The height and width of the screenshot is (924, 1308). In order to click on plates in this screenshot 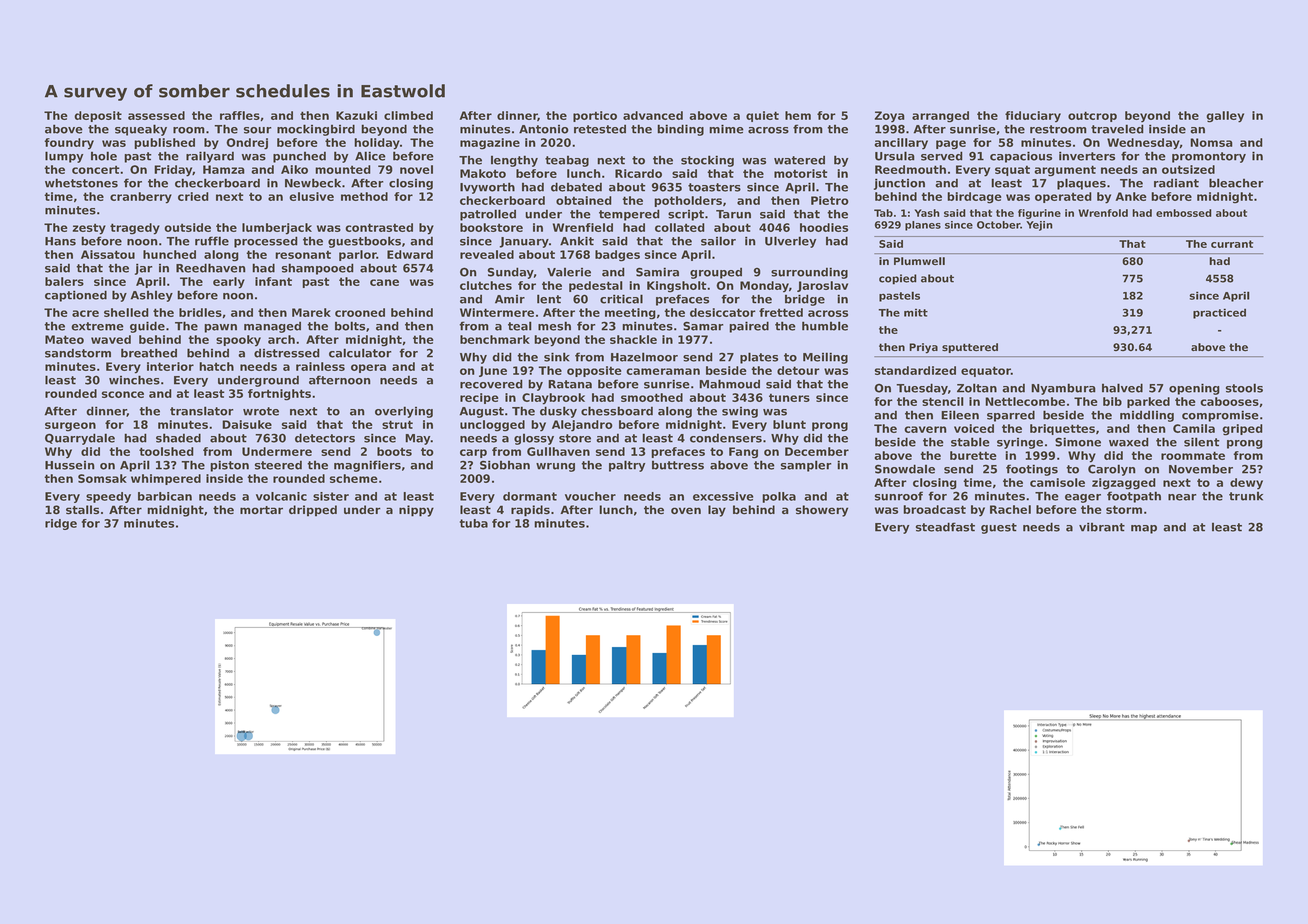, I will do `click(759, 358)`.
